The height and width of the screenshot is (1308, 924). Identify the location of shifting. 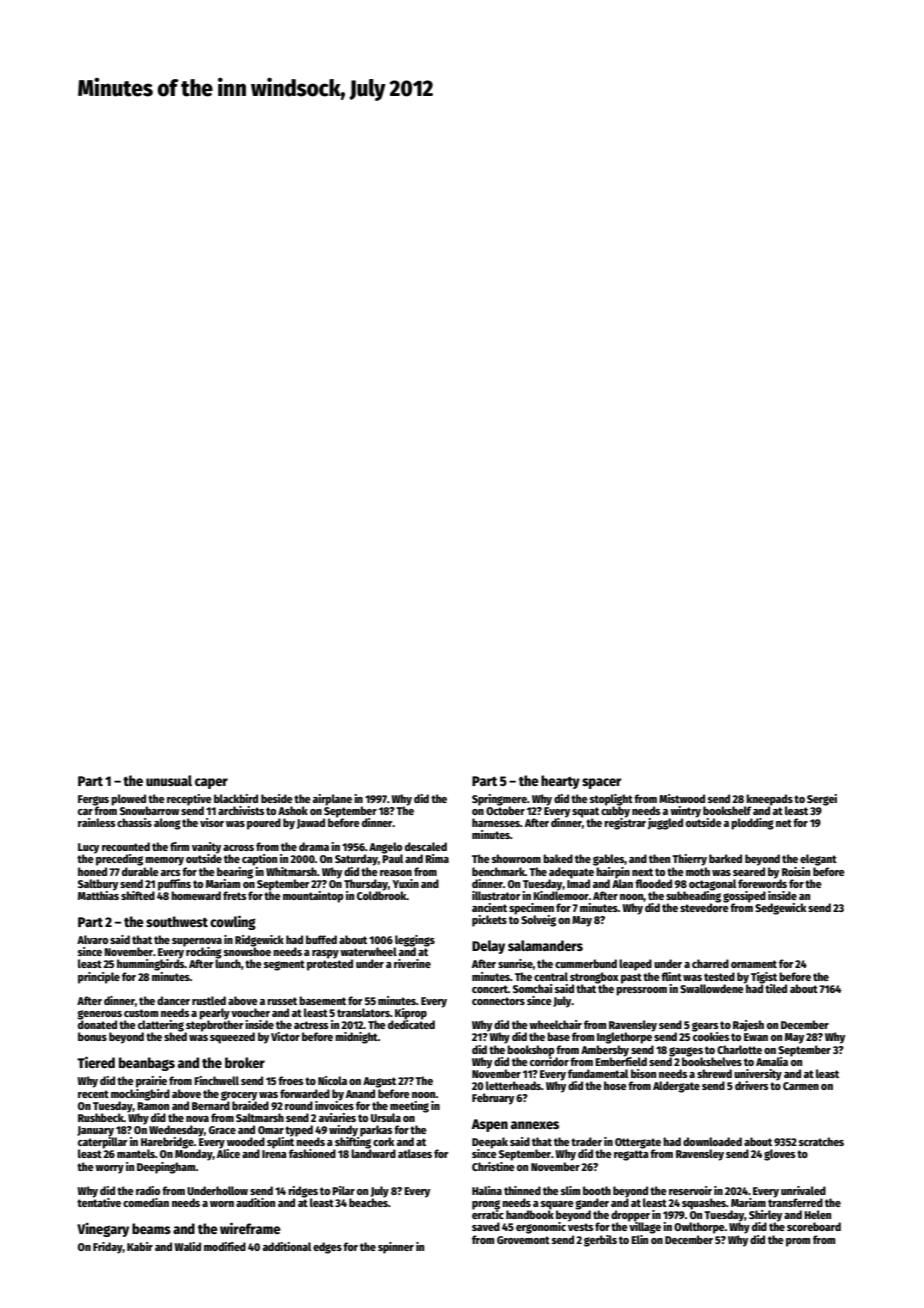
(353, 1143).
